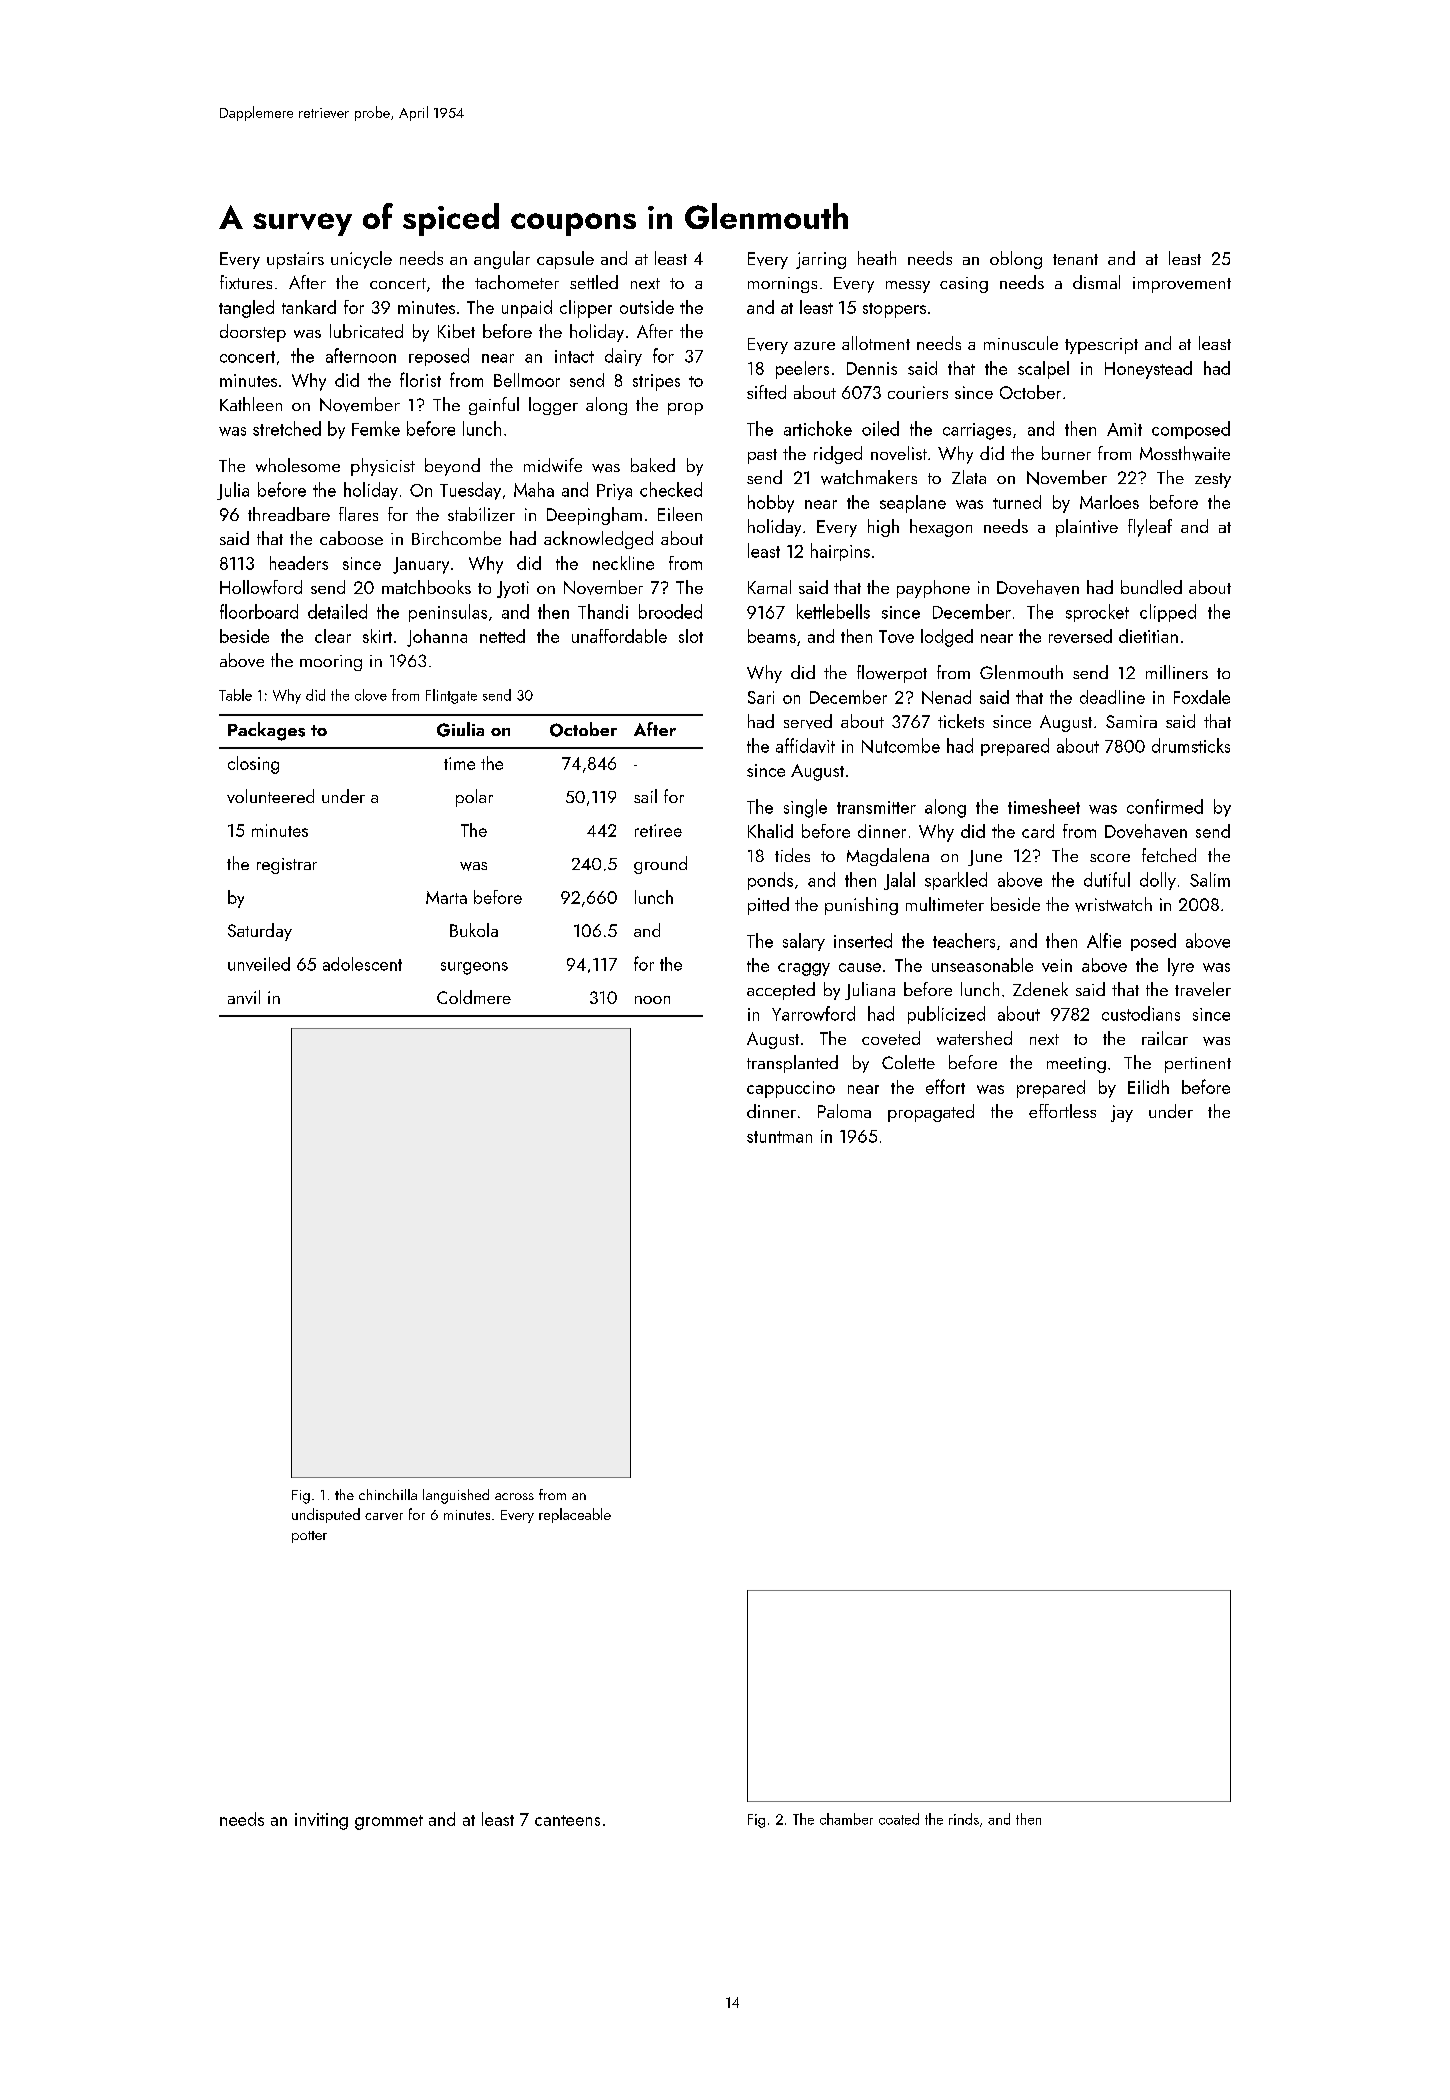 The image size is (1450, 2100). Describe the element at coordinates (782, 285) in the page. I see `mornings` at that location.
